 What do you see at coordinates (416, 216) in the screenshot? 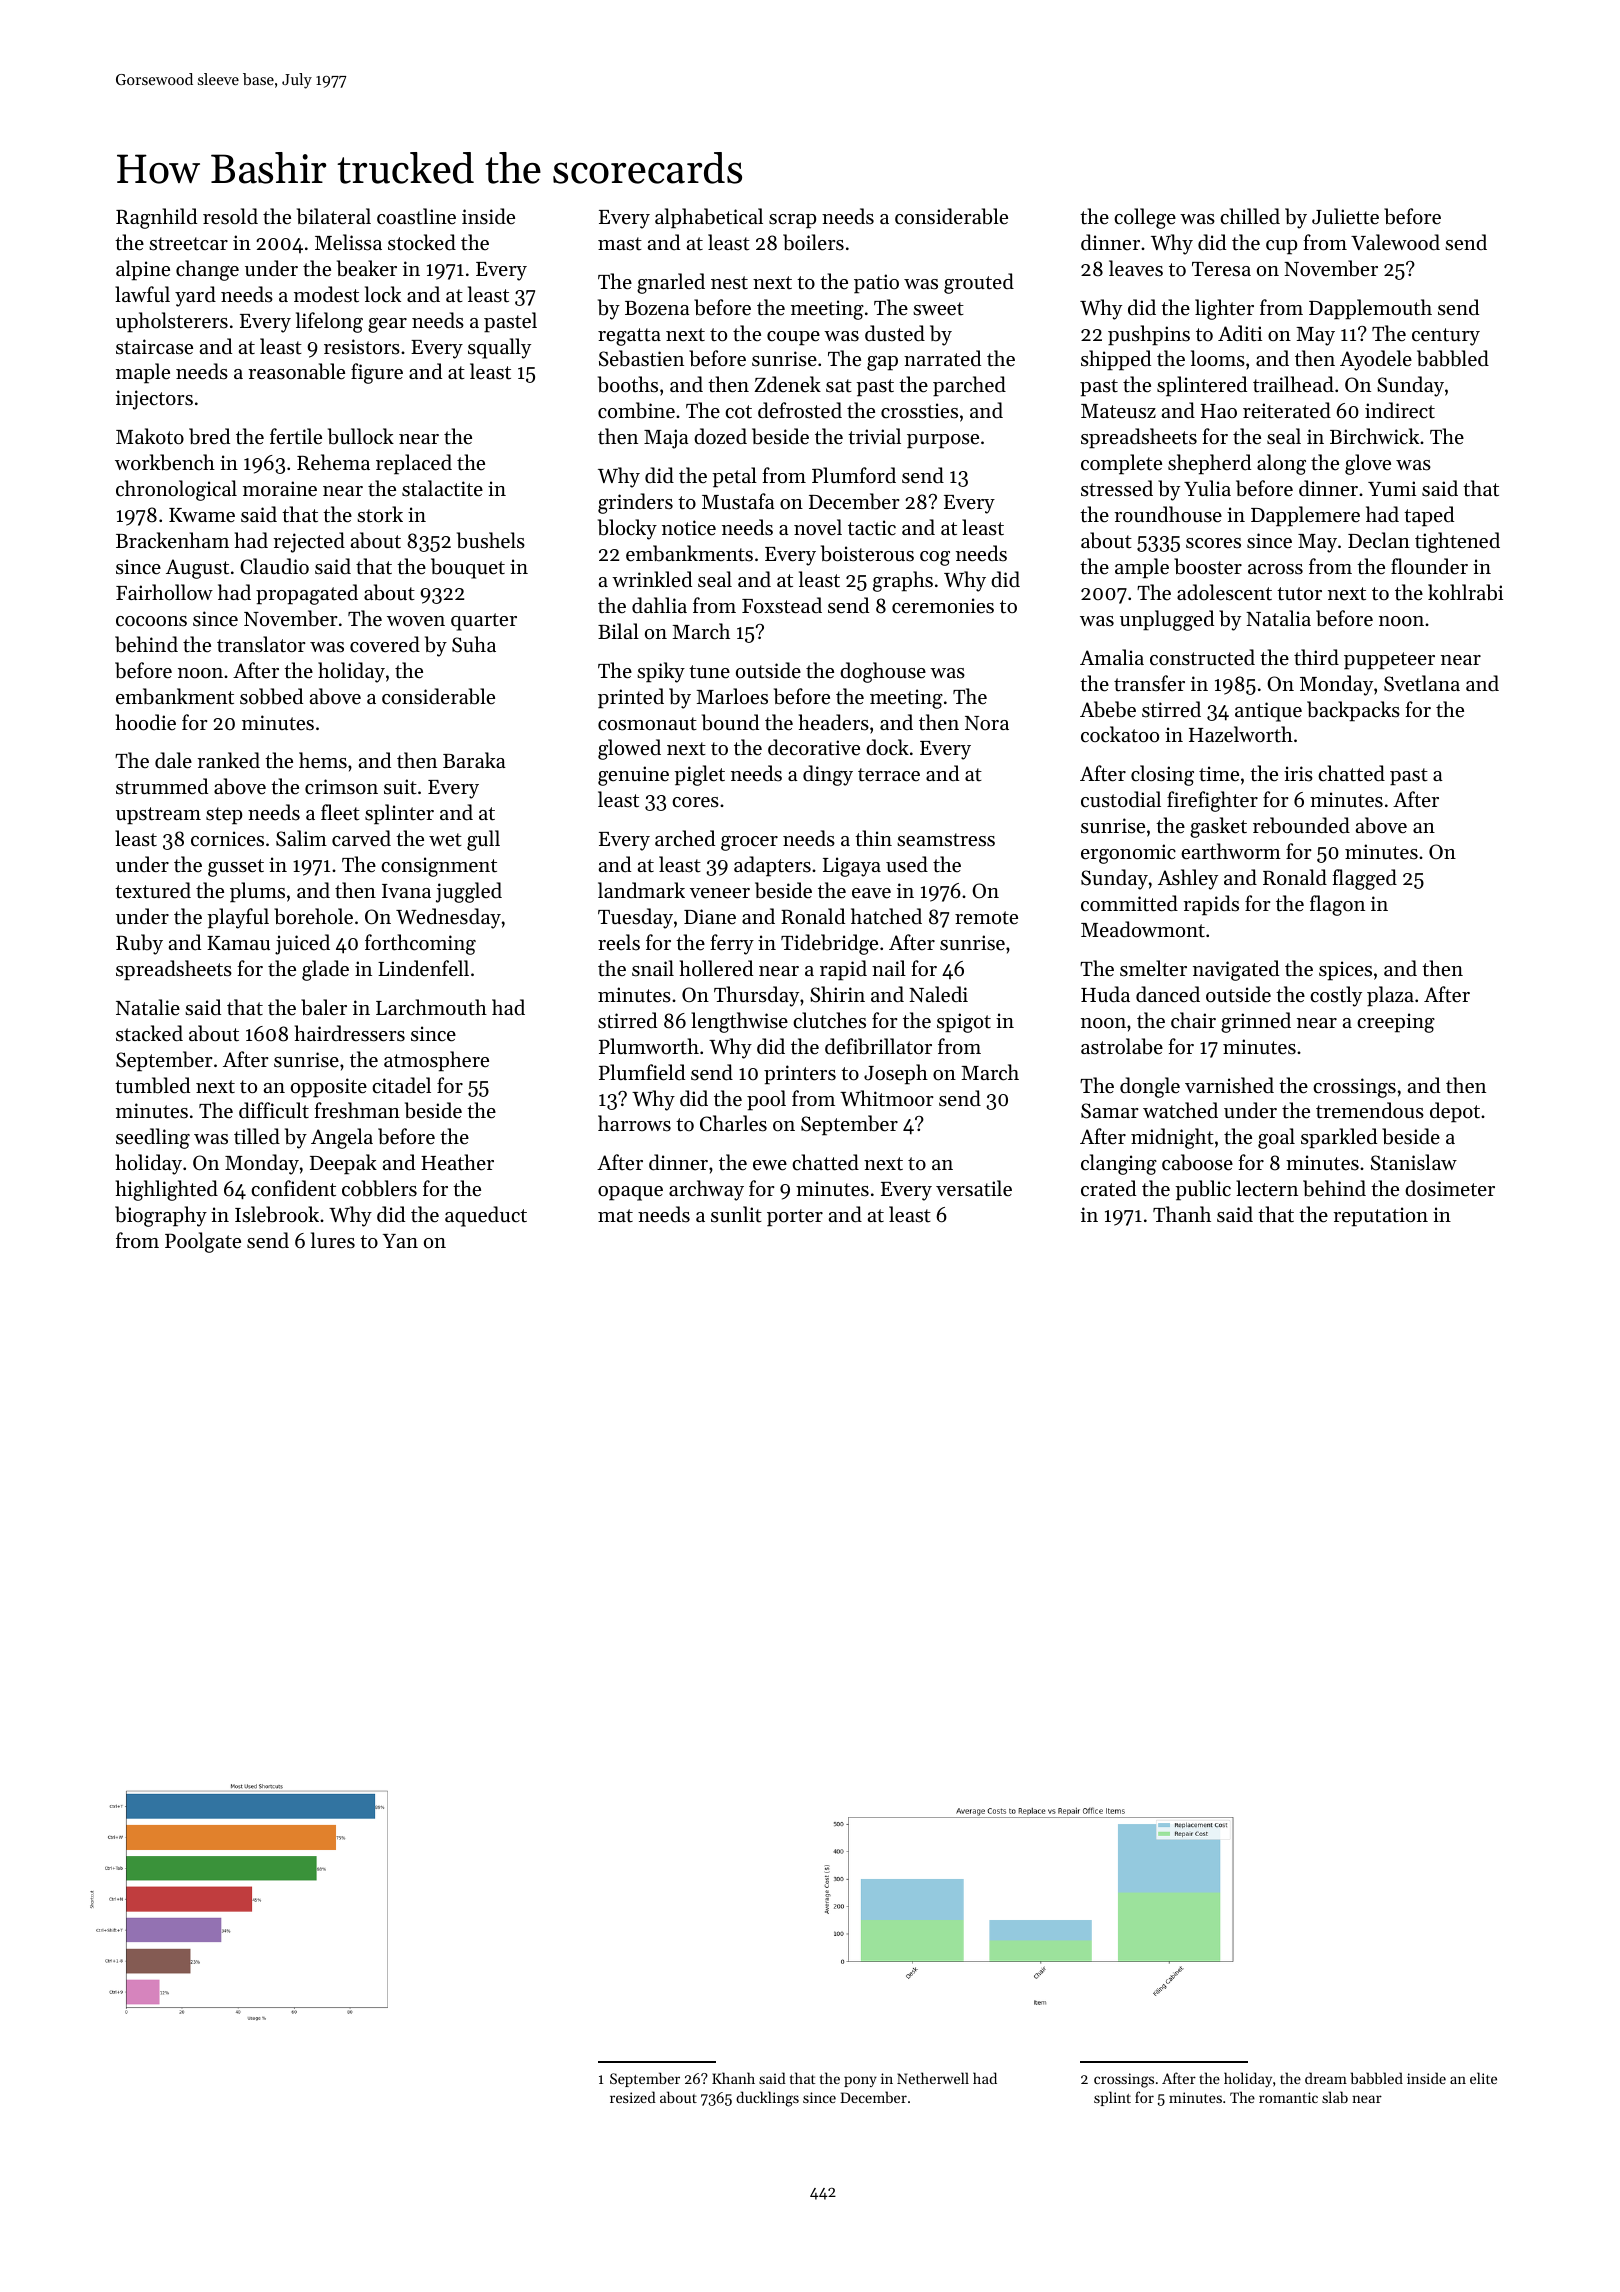
I see `coastline` at bounding box center [416, 216].
